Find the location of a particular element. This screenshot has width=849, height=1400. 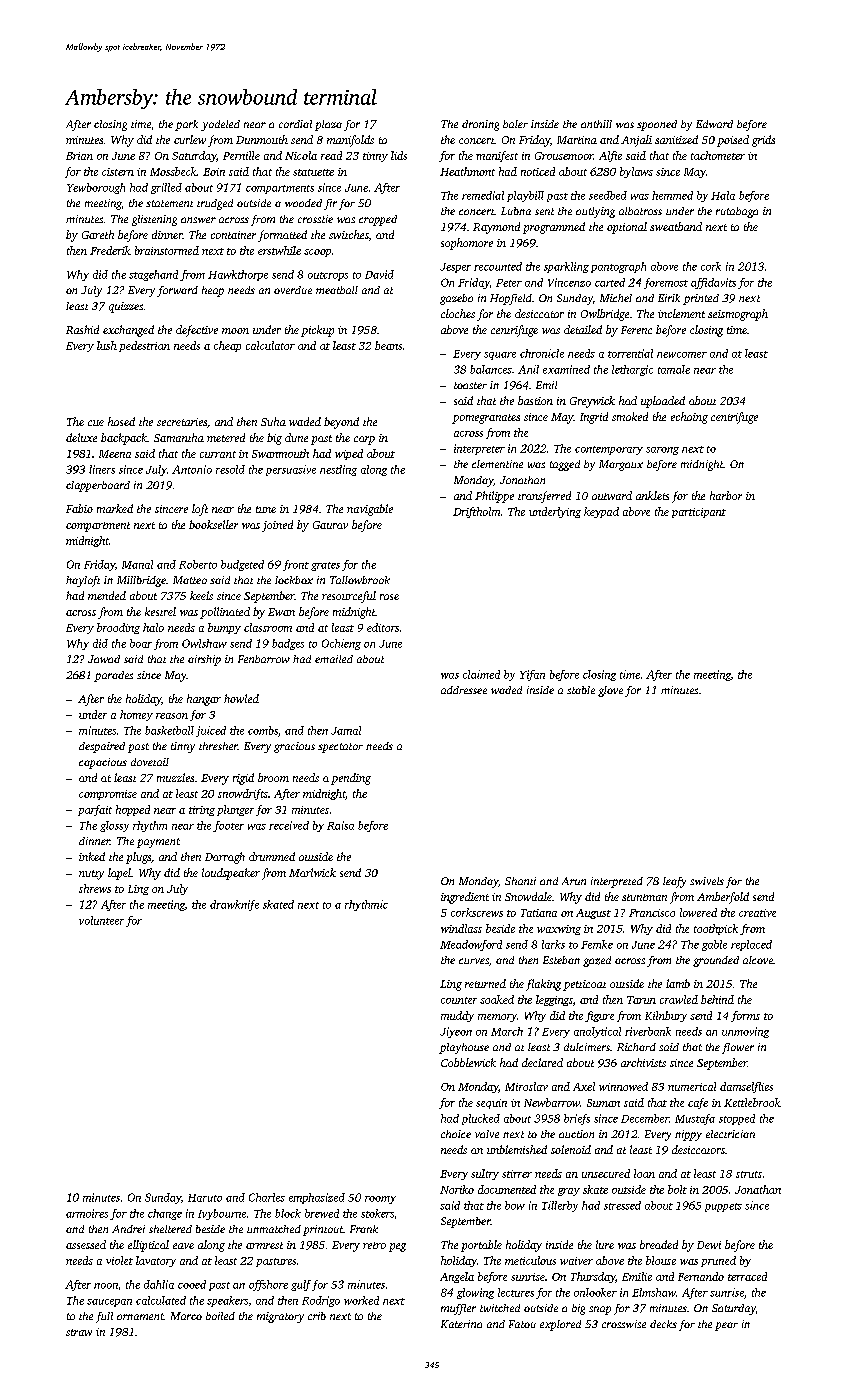

counter is located at coordinates (459, 1000).
